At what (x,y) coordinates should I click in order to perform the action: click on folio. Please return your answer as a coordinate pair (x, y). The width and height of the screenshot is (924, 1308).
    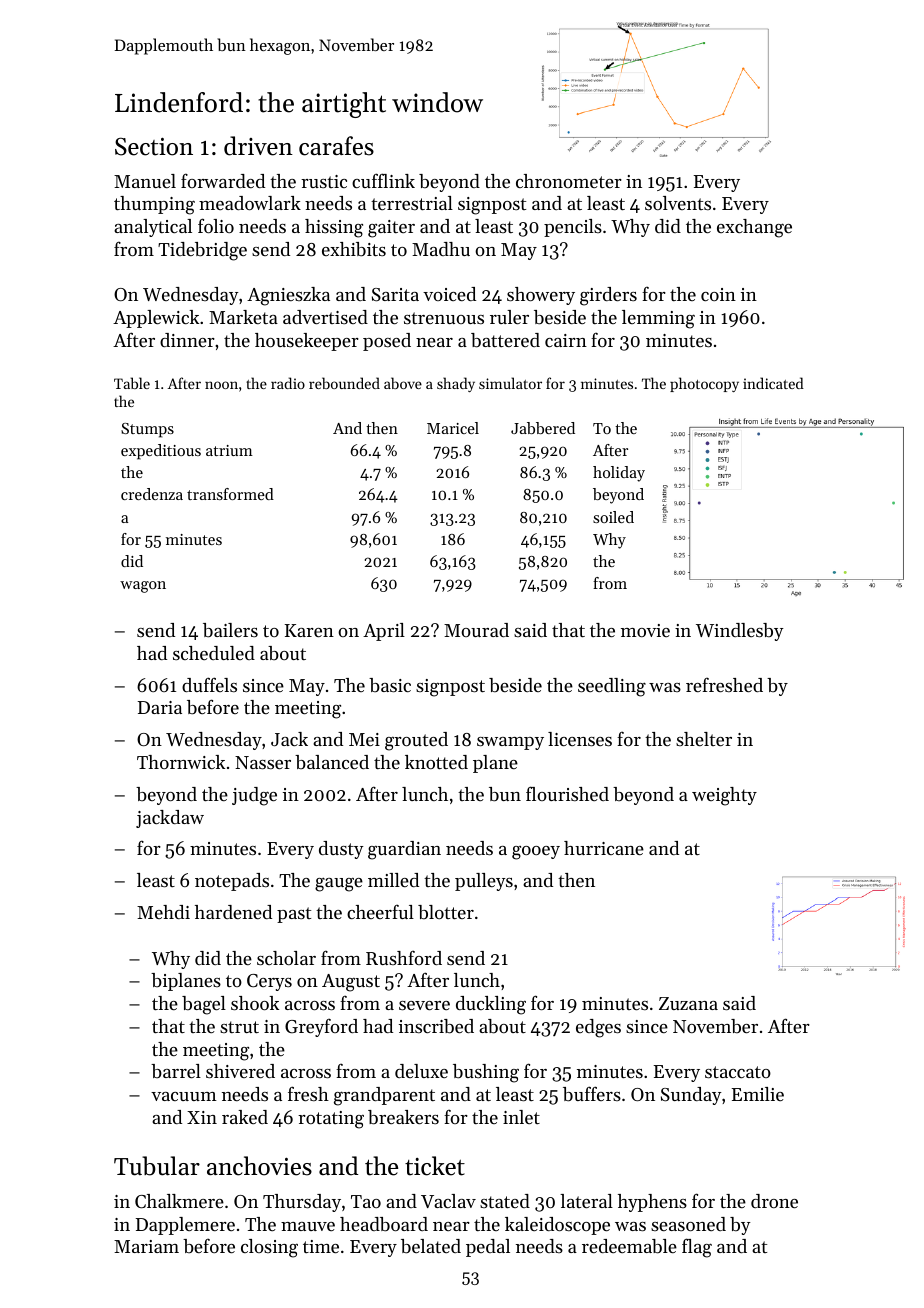
    Looking at the image, I should click on (216, 225).
